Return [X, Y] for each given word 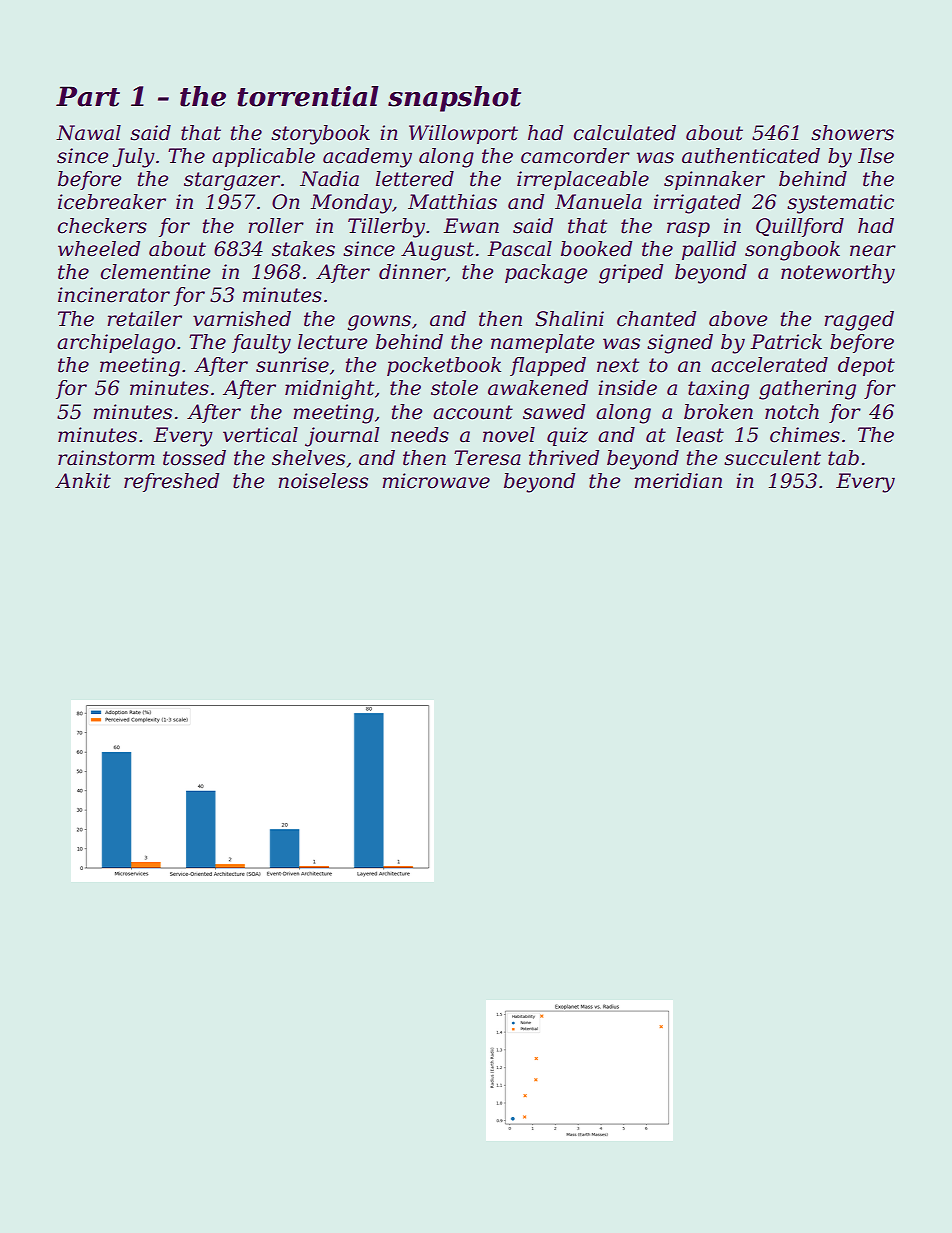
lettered [415, 179]
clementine [155, 272]
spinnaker [714, 180]
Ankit [83, 481]
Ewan [471, 226]
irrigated [697, 204]
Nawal [88, 133]
